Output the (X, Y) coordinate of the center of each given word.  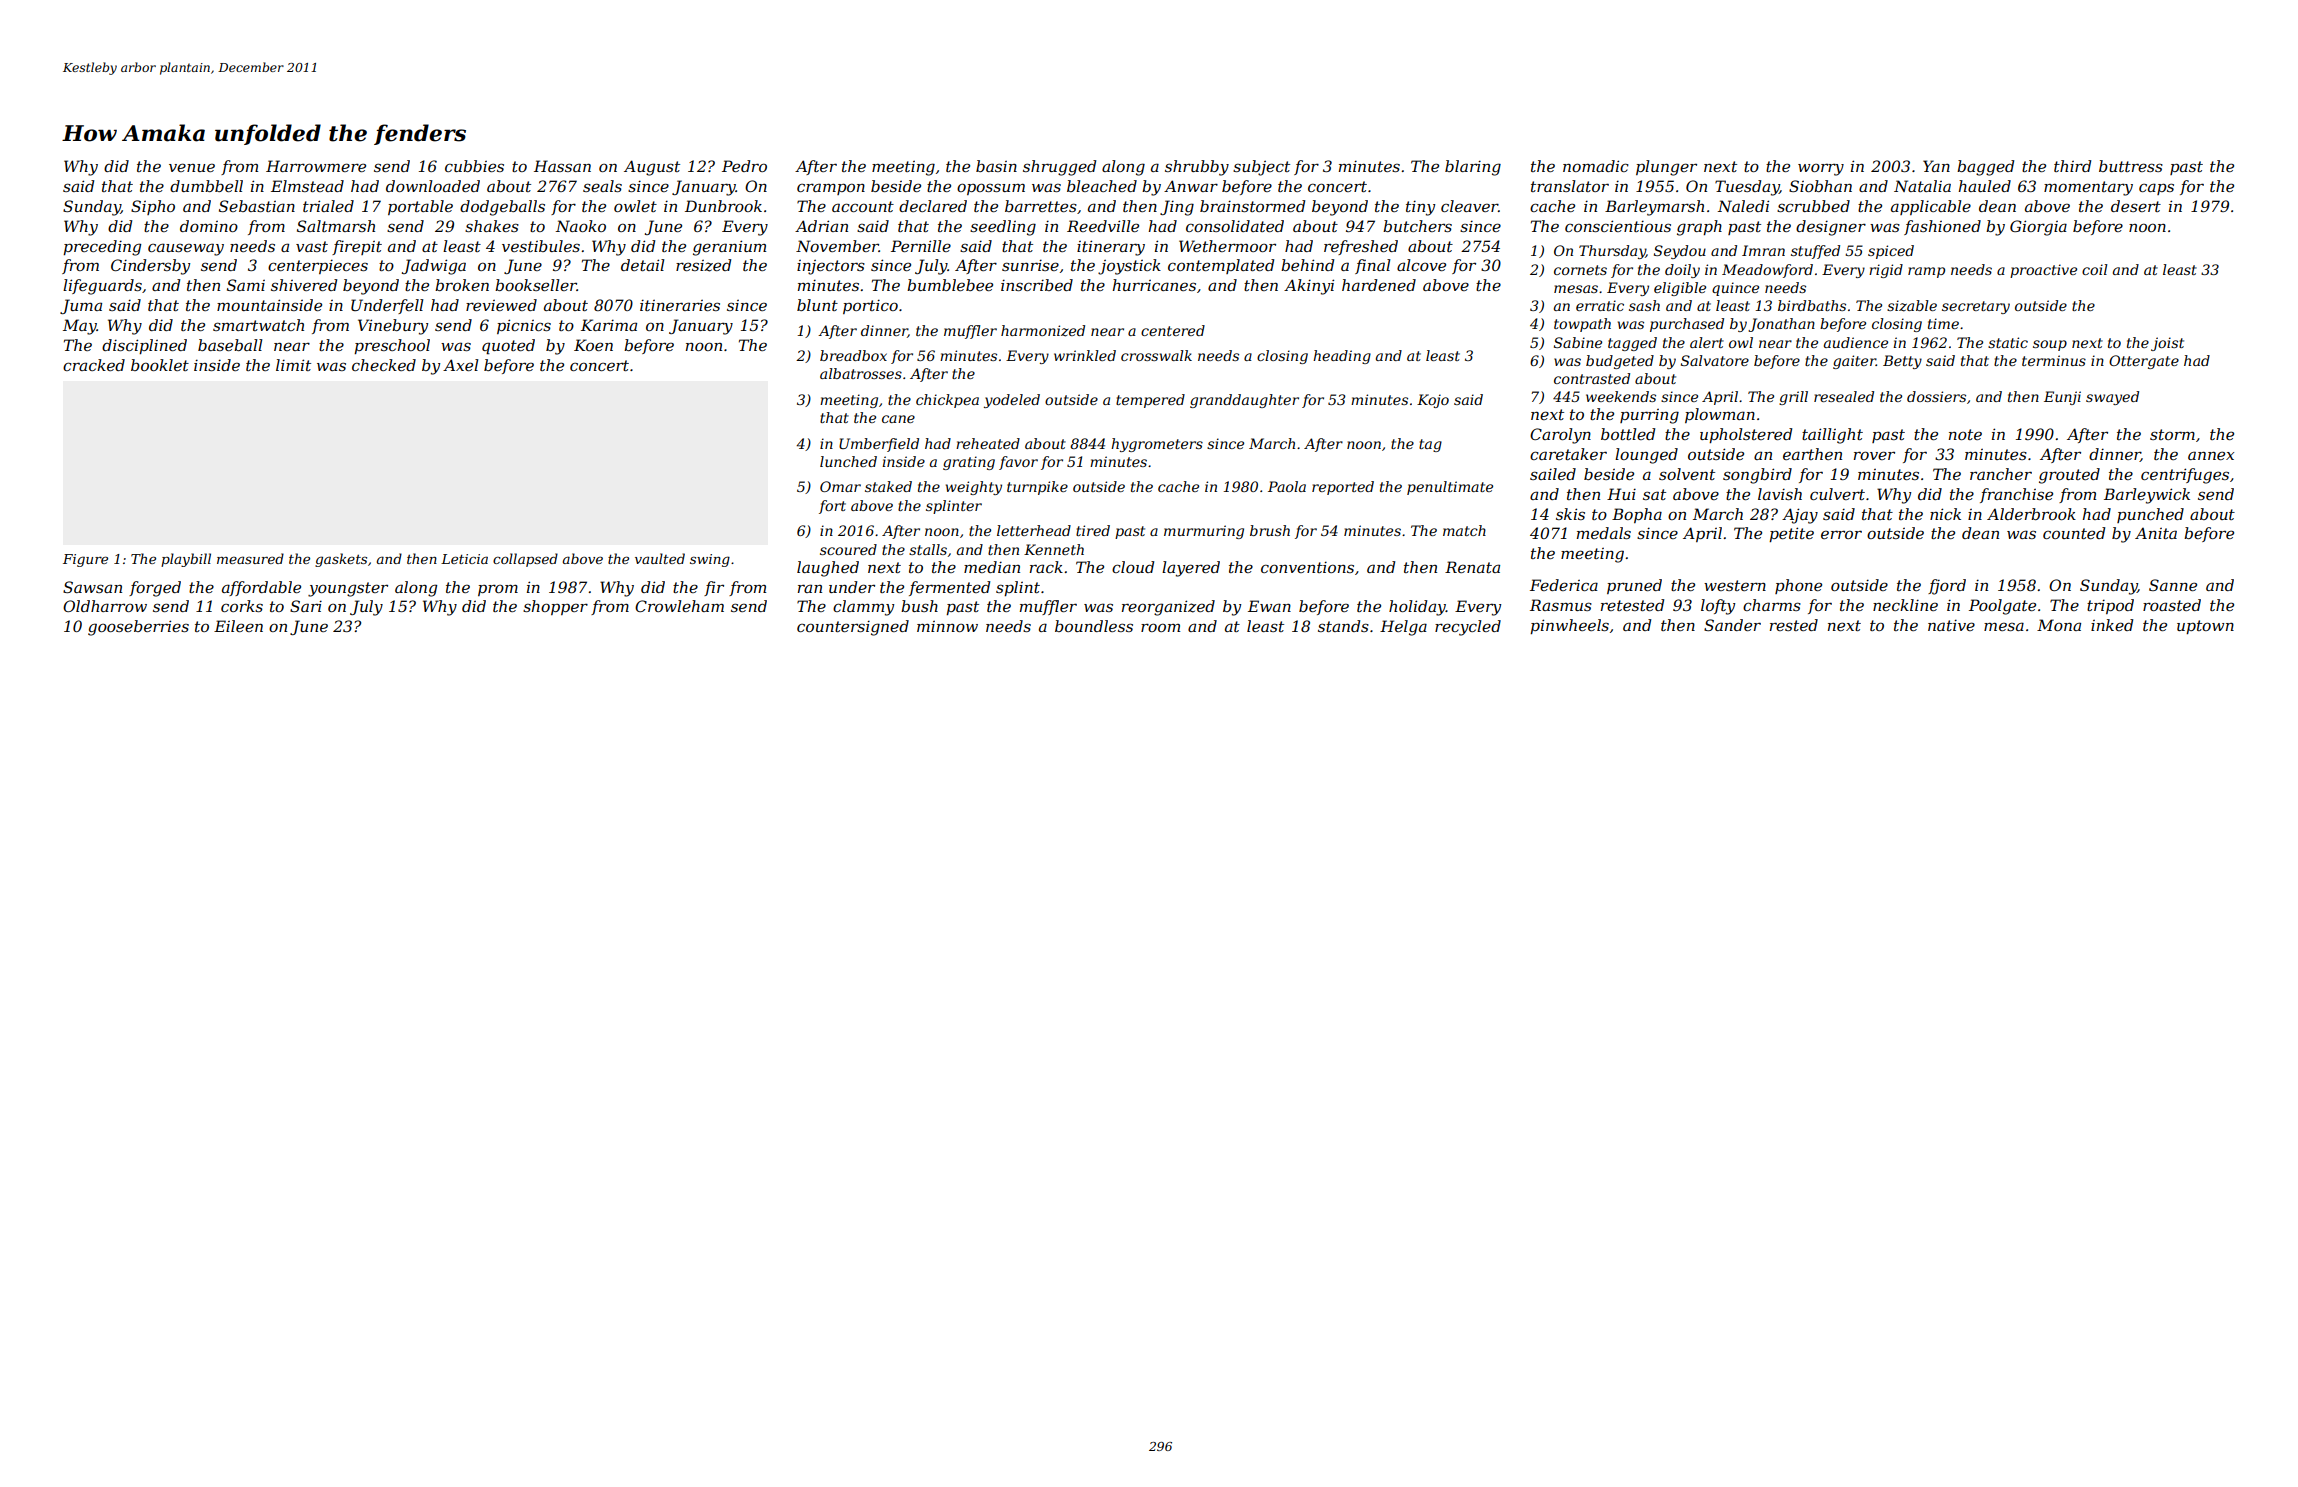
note (1965, 434)
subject (1261, 168)
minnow (947, 626)
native (1951, 625)
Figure (85, 560)
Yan (1936, 166)
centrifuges (2185, 476)
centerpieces (318, 266)
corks (242, 606)
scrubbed (1813, 206)
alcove (1421, 265)
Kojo (1433, 401)
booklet (160, 365)
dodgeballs (502, 208)
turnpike (1037, 488)
